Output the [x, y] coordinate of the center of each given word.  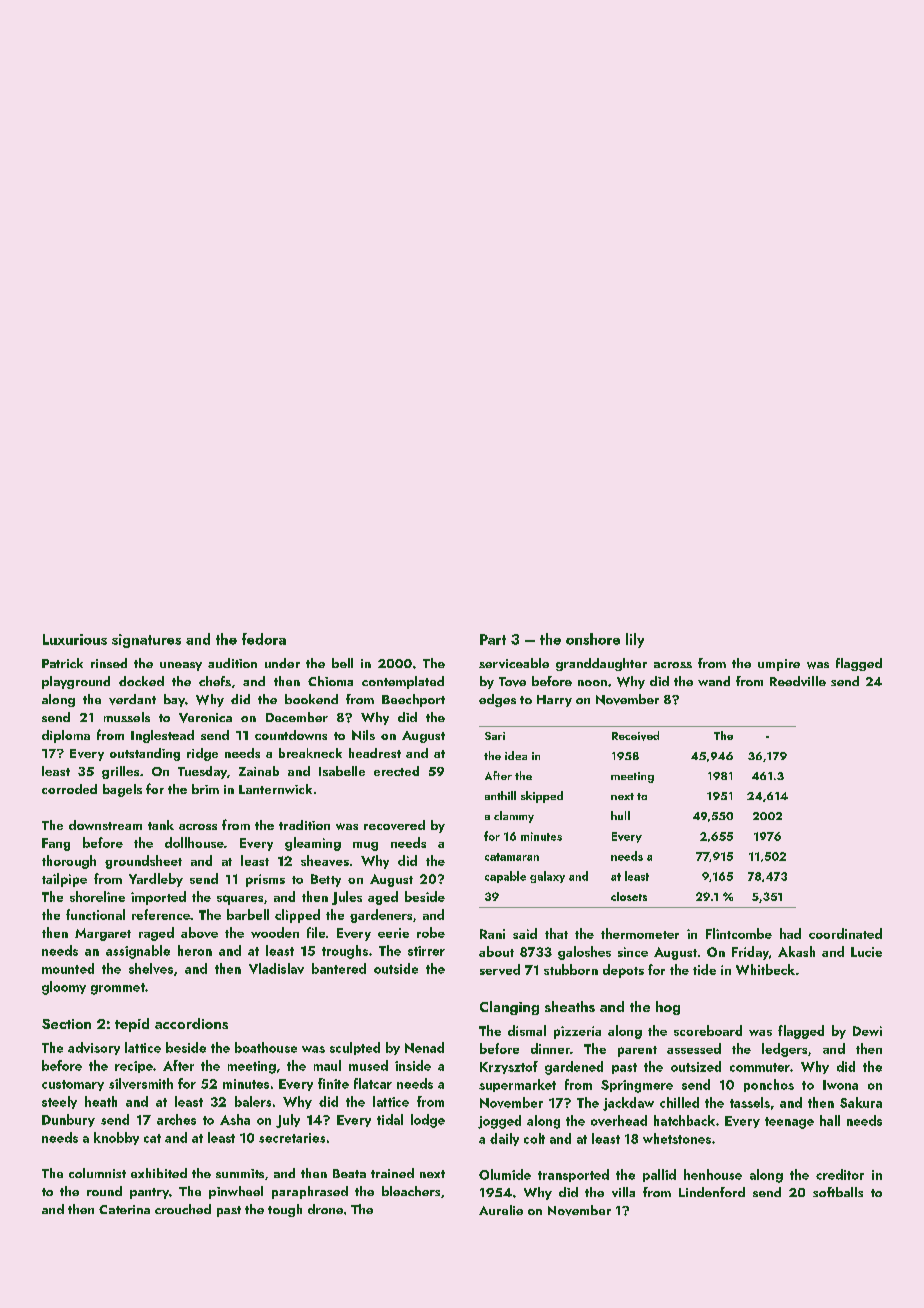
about [496, 951]
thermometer [640, 933]
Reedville [798, 681]
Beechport [413, 700]
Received [635, 736]
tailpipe [64, 880]
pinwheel [236, 1192]
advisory [94, 1048]
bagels [122, 790]
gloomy [64, 988]
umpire [779, 665]
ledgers [784, 1050]
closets [629, 896]
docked [141, 681]
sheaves [325, 860]
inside [413, 1065]
